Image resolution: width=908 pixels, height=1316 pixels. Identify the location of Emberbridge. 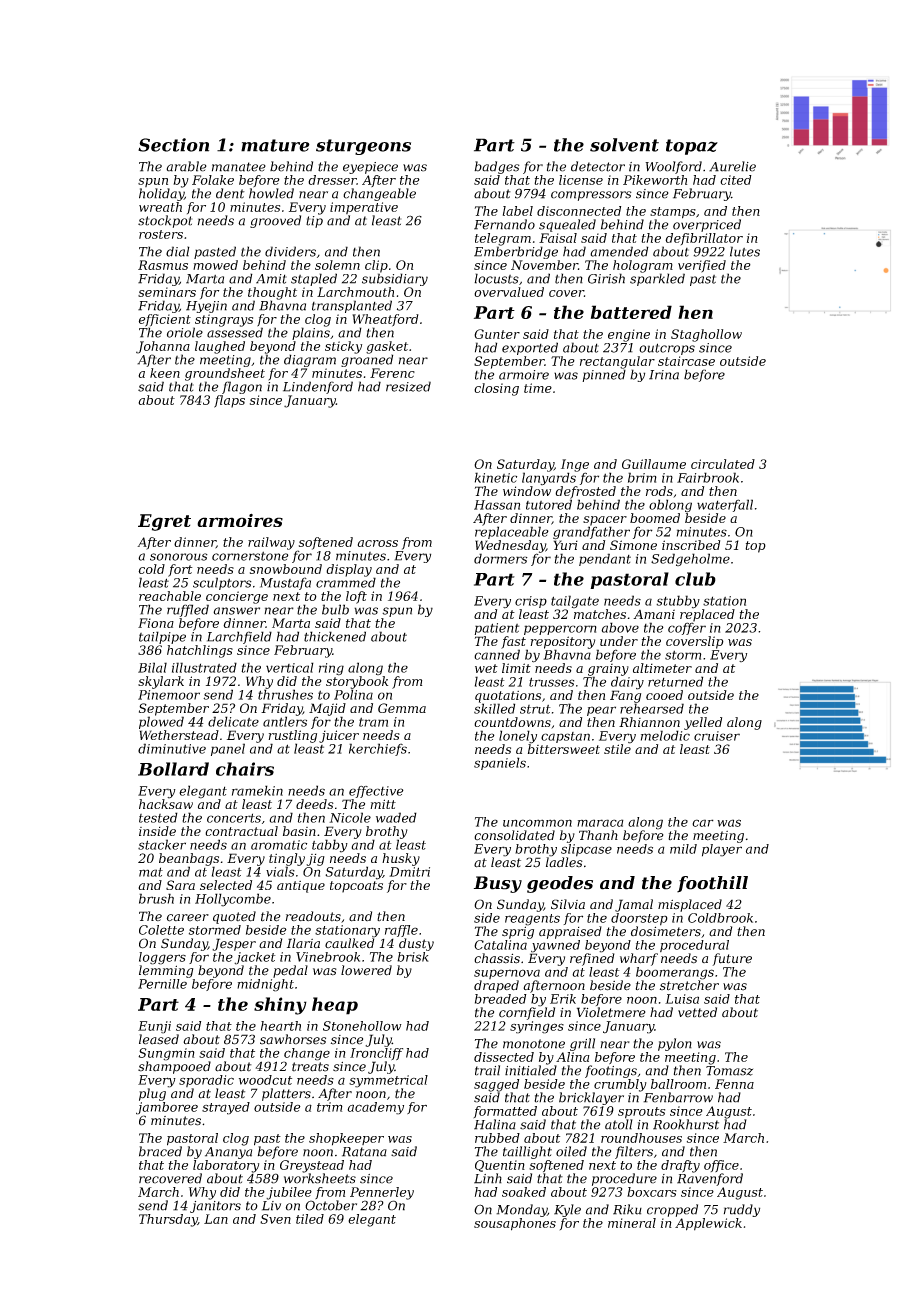
(516, 252).
